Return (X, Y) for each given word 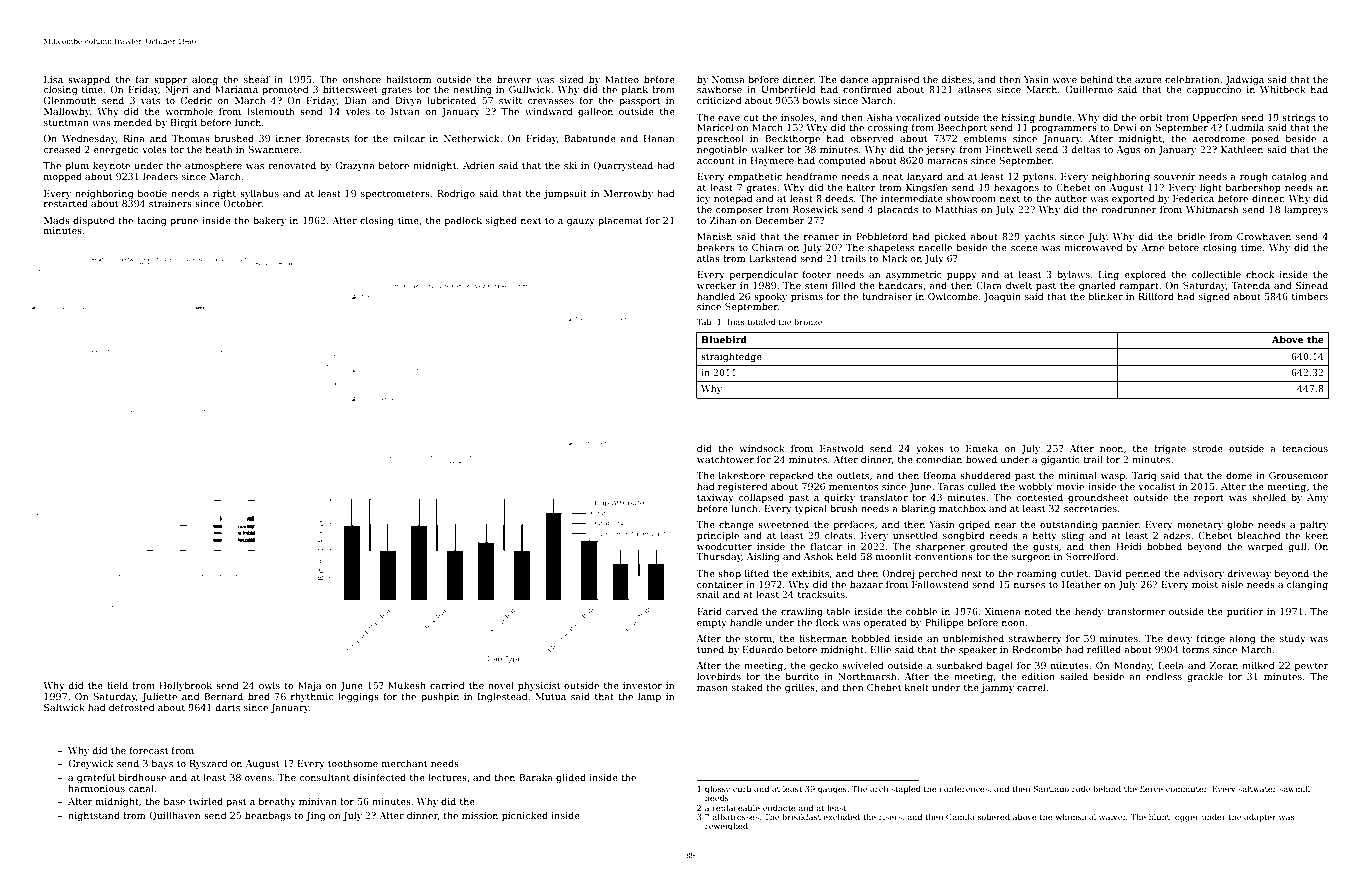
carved (742, 611)
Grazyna (355, 166)
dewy (1179, 639)
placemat (620, 221)
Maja (309, 686)
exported (1133, 199)
